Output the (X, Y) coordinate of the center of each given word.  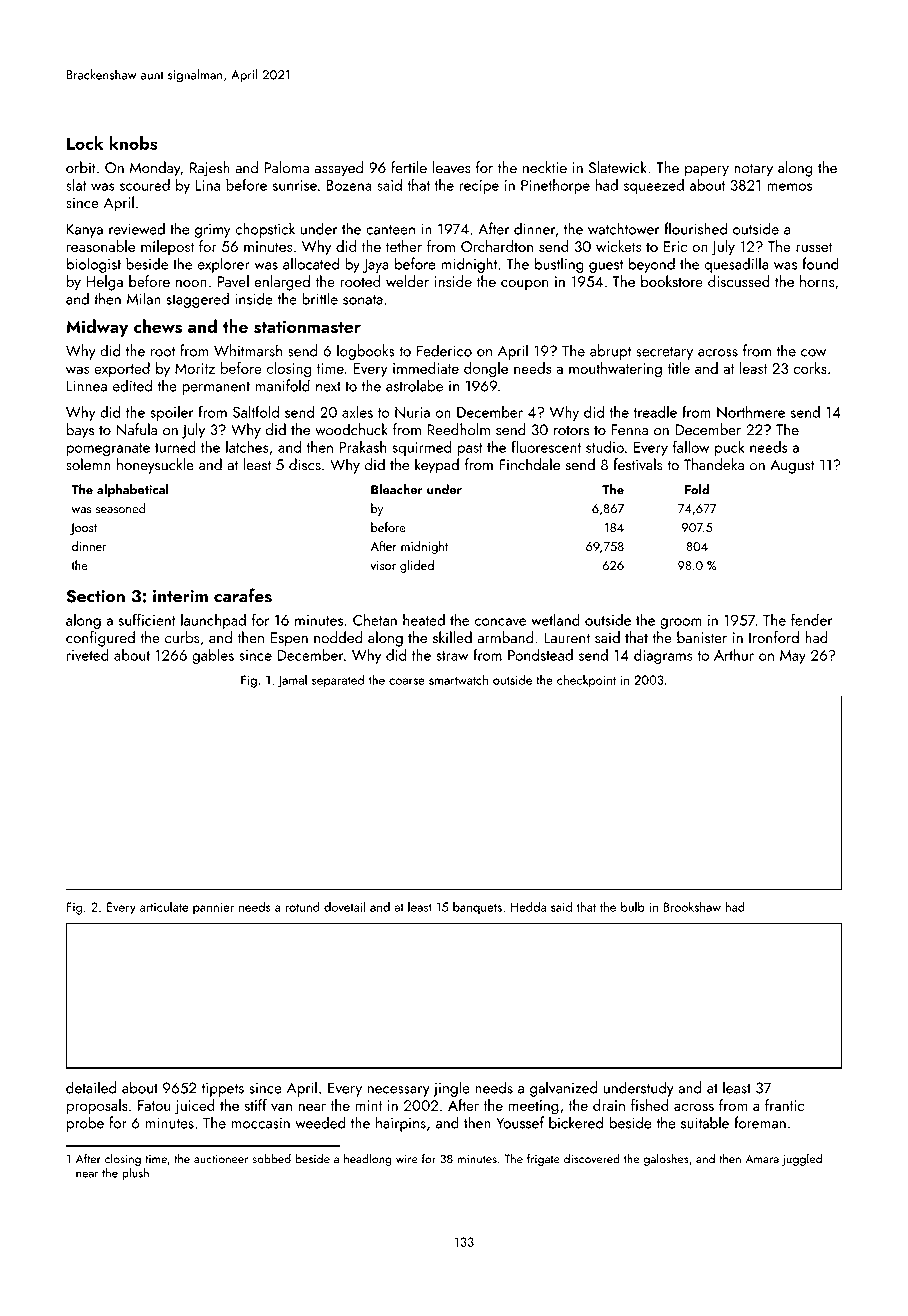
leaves (452, 167)
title (678, 368)
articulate (164, 906)
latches (247, 447)
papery (707, 171)
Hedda (528, 906)
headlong (368, 1159)
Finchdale (529, 464)
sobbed (272, 1158)
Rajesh (210, 169)
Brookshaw (692, 906)
